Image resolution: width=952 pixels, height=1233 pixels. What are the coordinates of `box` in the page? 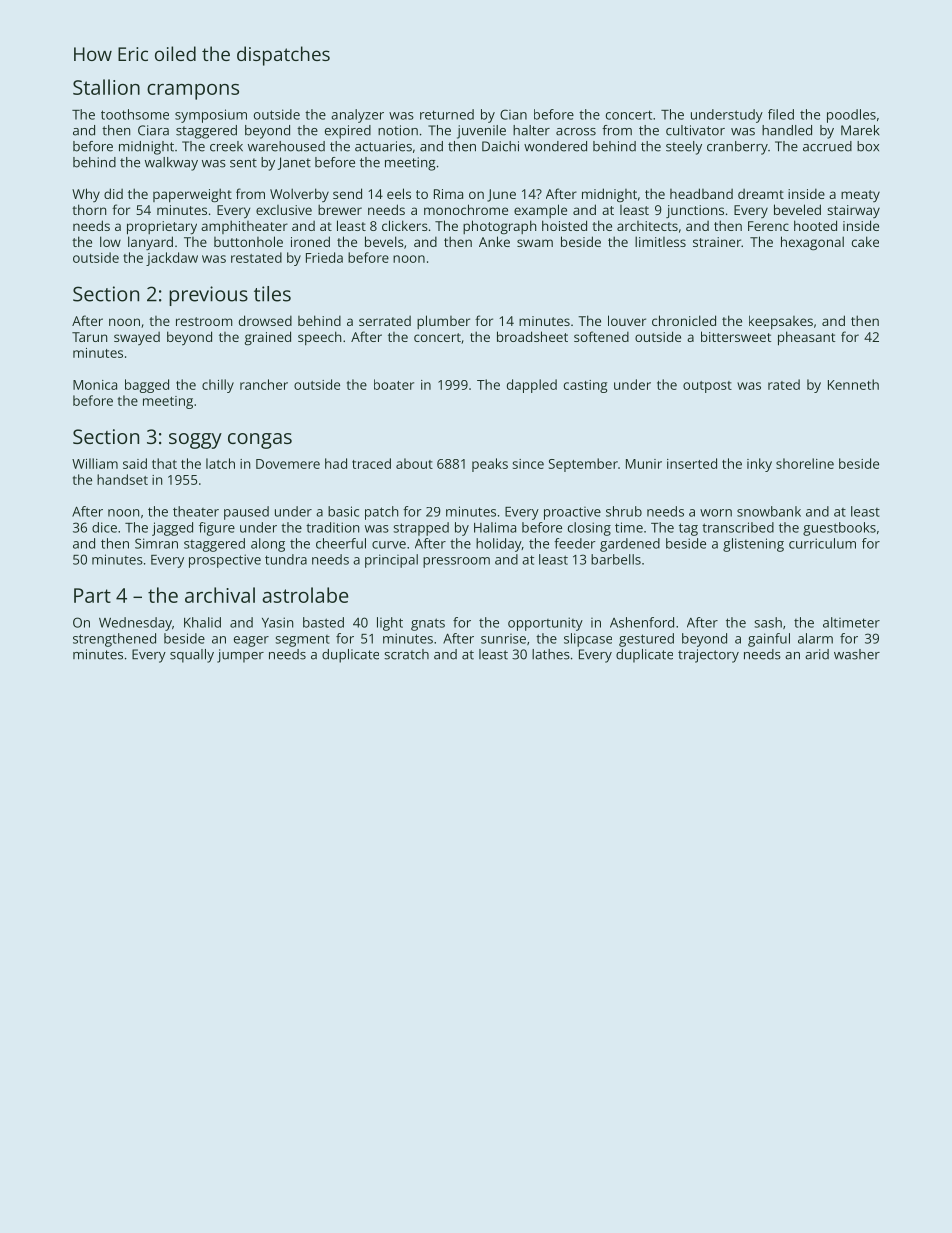 It's located at (868, 146).
